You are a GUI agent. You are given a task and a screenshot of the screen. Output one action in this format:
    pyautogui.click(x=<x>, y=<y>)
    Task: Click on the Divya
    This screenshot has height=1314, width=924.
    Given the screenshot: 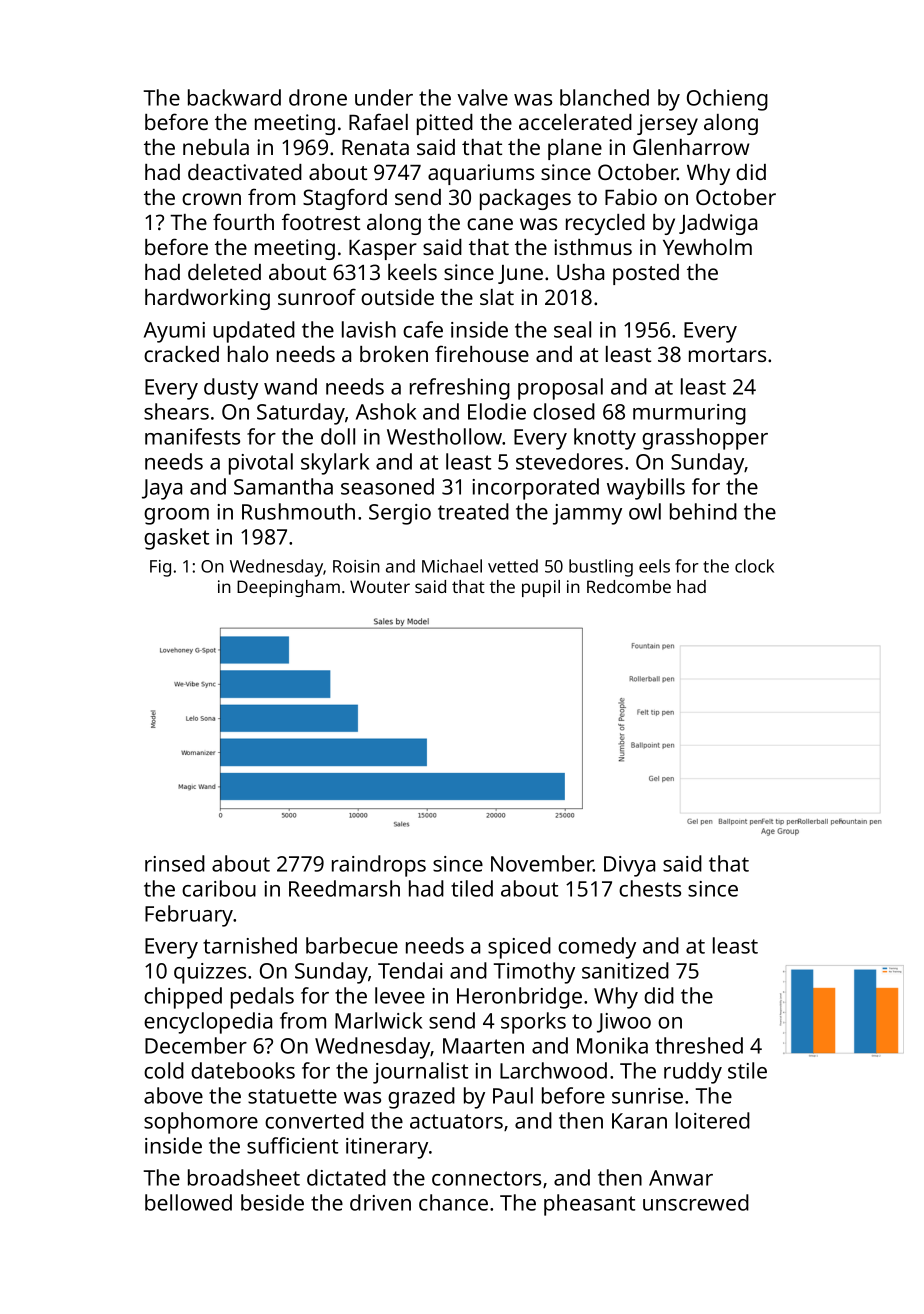 What is the action you would take?
    pyautogui.click(x=629, y=866)
